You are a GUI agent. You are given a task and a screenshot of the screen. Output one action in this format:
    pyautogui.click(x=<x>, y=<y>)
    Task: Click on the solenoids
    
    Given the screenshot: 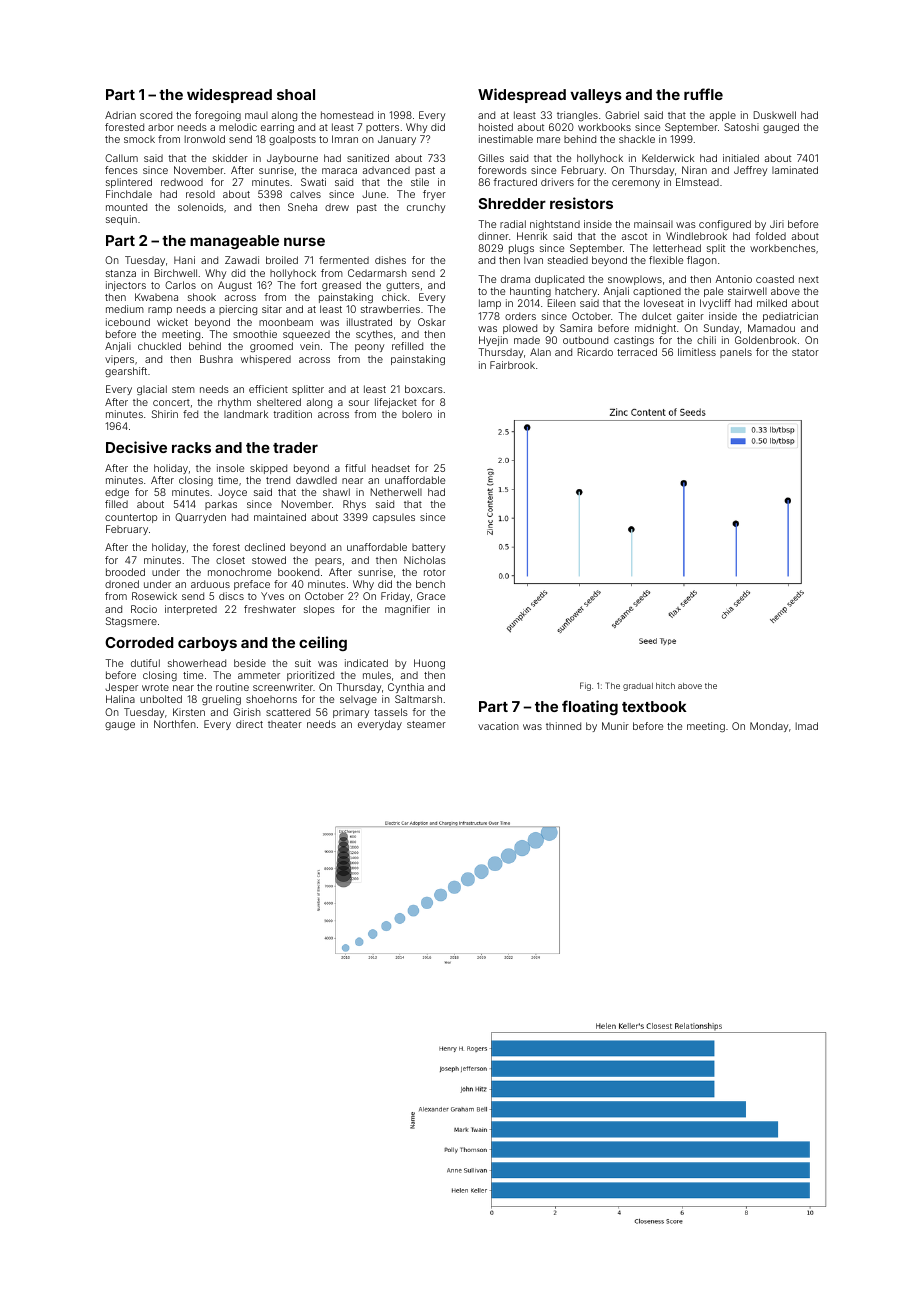 What is the action you would take?
    pyautogui.click(x=201, y=207)
